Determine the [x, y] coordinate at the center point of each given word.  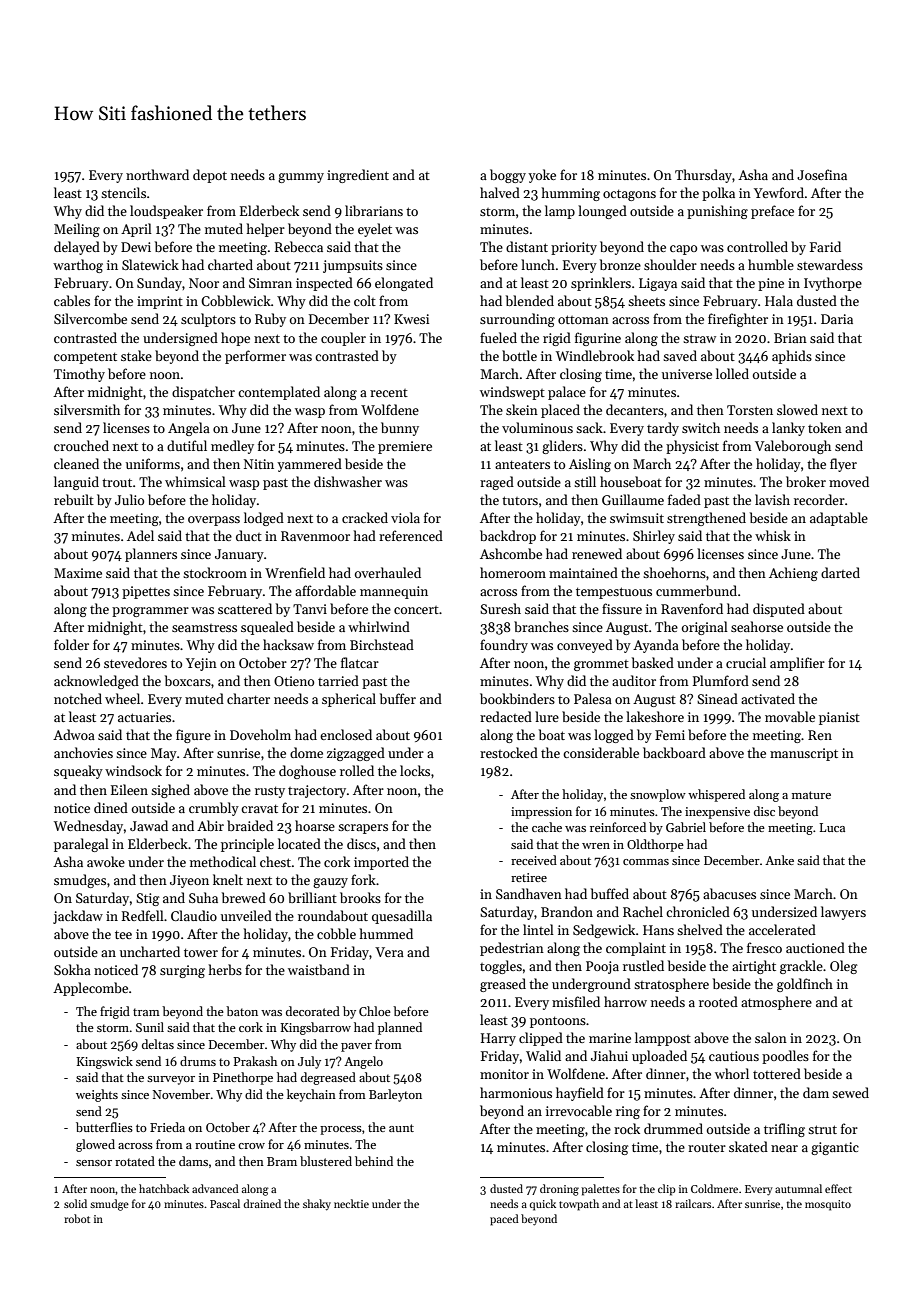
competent [85, 358]
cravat [259, 808]
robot [77, 1218]
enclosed [346, 734]
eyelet [375, 230]
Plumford [721, 680]
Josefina [822, 174]
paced [504, 1220]
